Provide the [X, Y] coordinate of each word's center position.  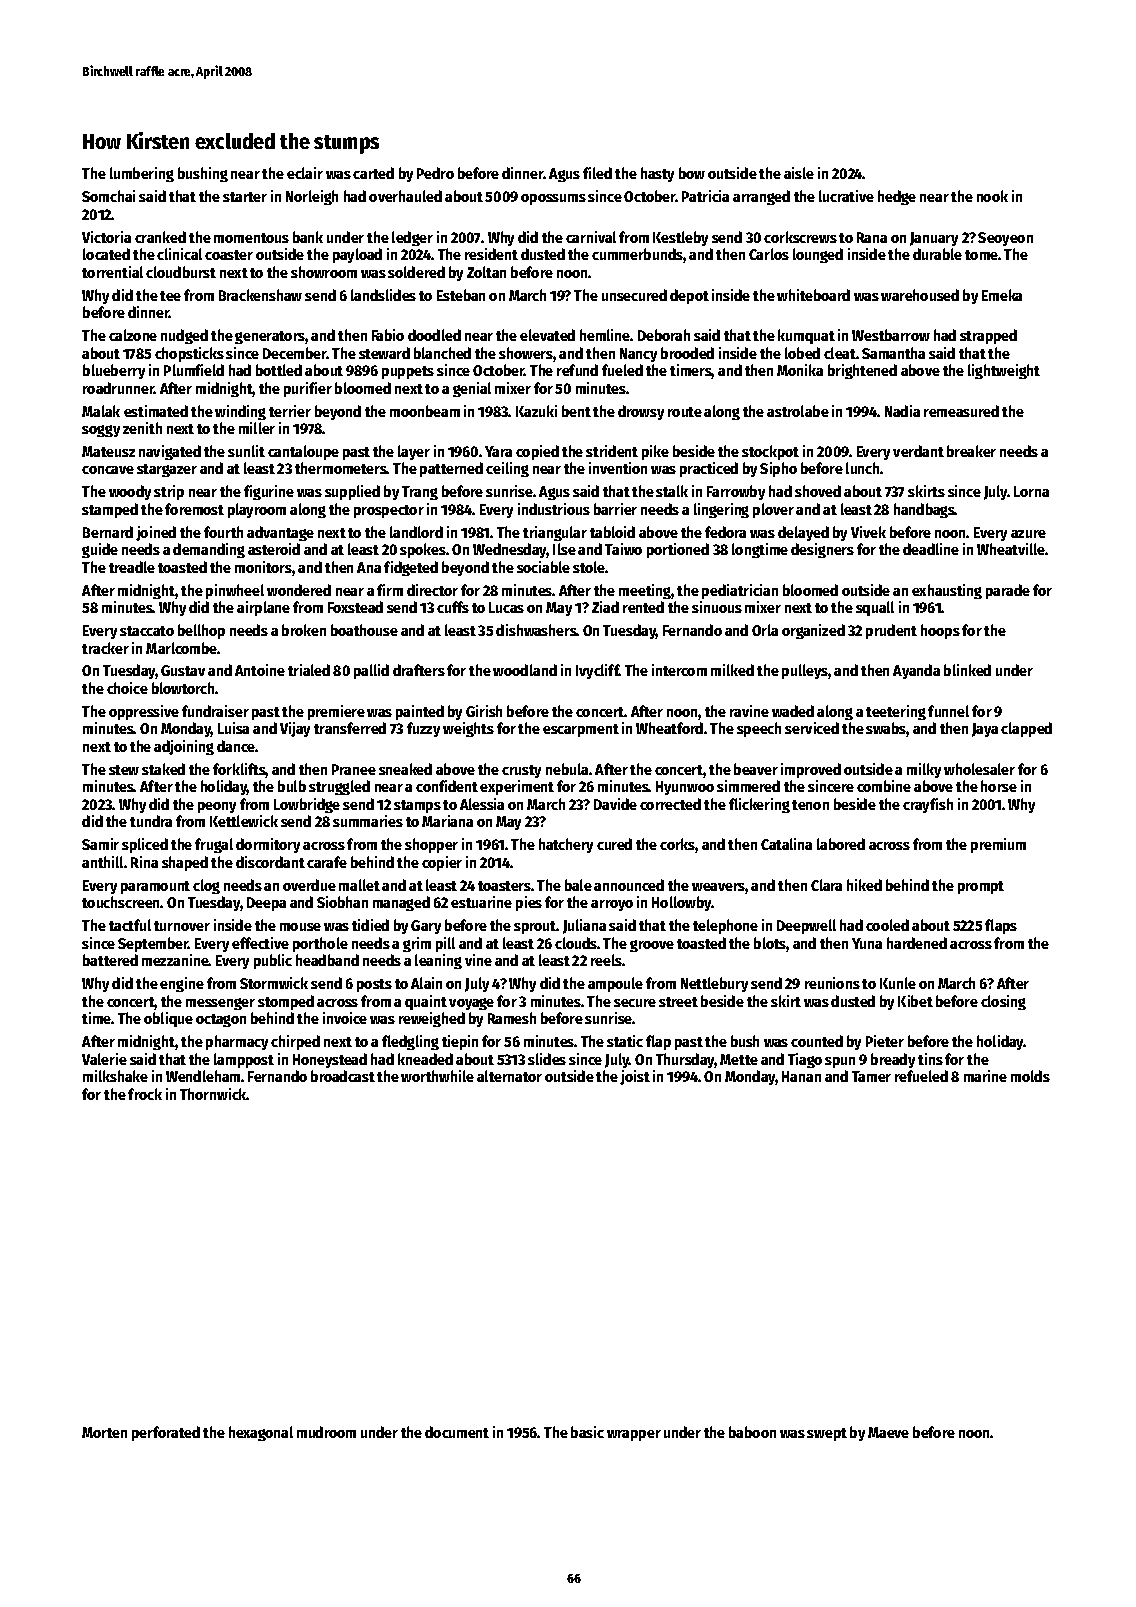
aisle [799, 173]
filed [597, 173]
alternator [509, 1076]
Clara [826, 885]
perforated [166, 1433]
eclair [305, 173]
